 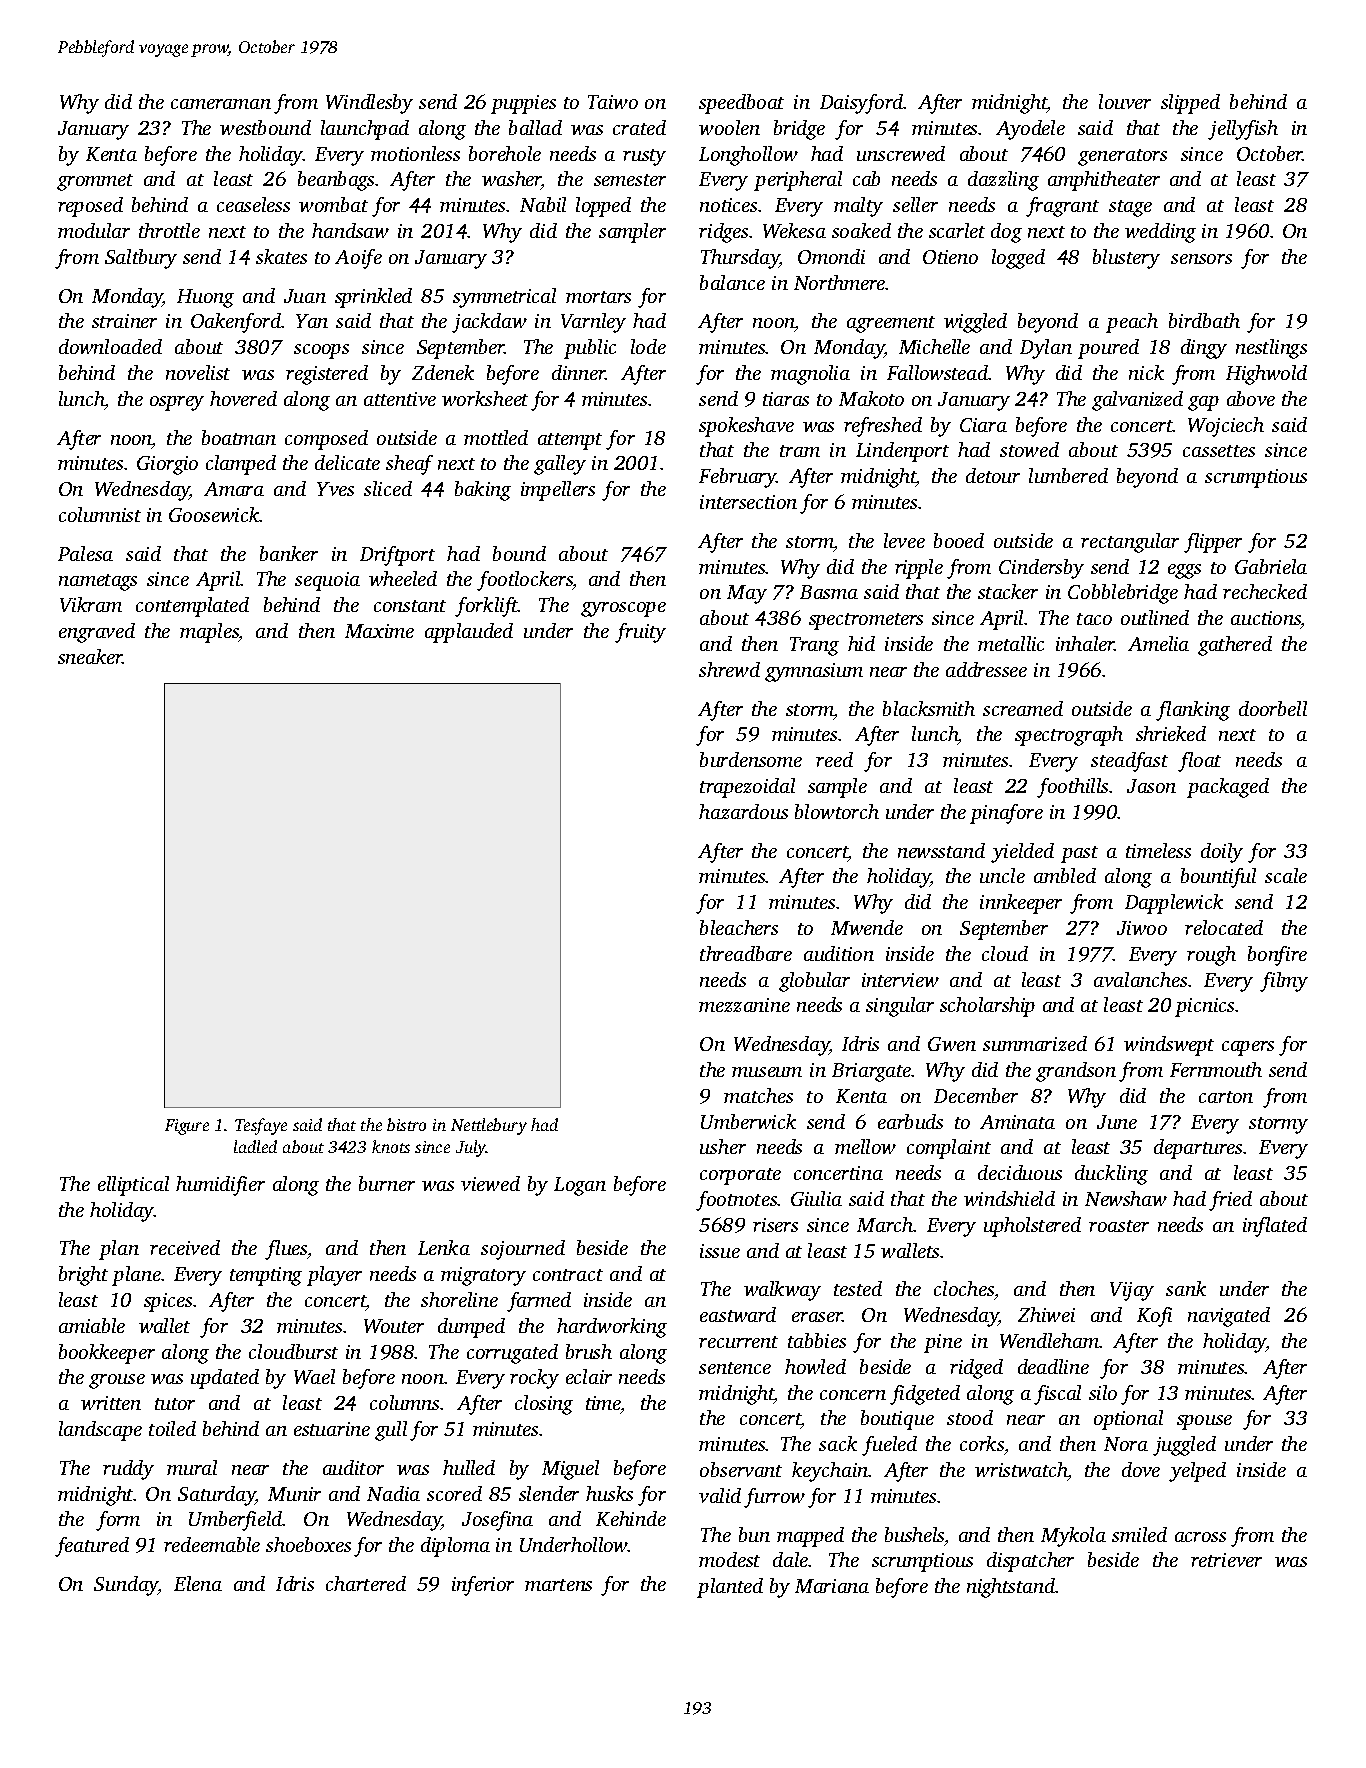 I want to click on Umberwick, so click(x=748, y=1121).
